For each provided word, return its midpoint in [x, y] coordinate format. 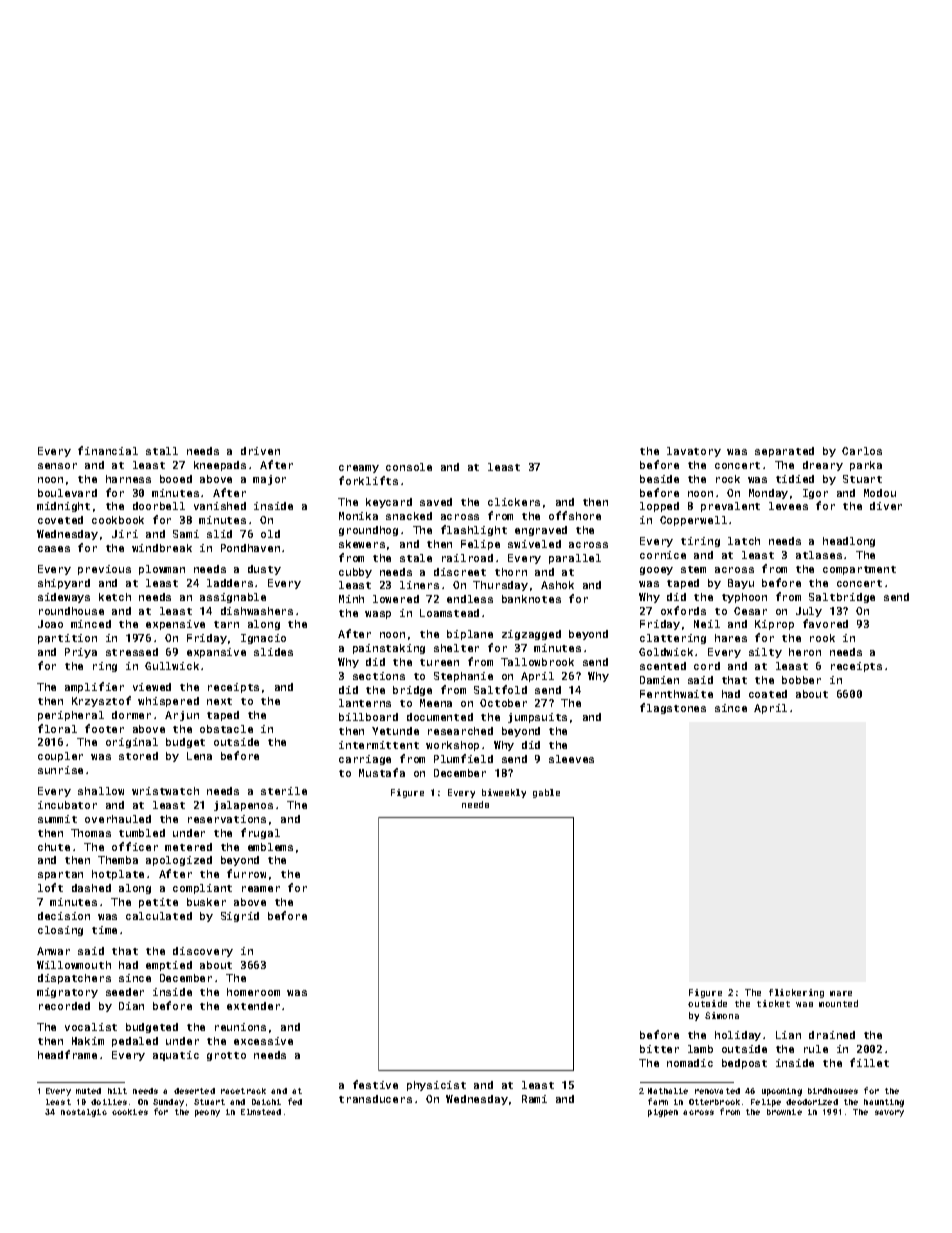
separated [784, 452]
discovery [203, 952]
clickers [514, 502]
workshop [452, 746]
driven [260, 451]
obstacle [226, 729]
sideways [64, 598]
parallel [575, 559]
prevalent [730, 507]
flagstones [673, 708]
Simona [722, 1015]
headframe [67, 1054]
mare [841, 993]
